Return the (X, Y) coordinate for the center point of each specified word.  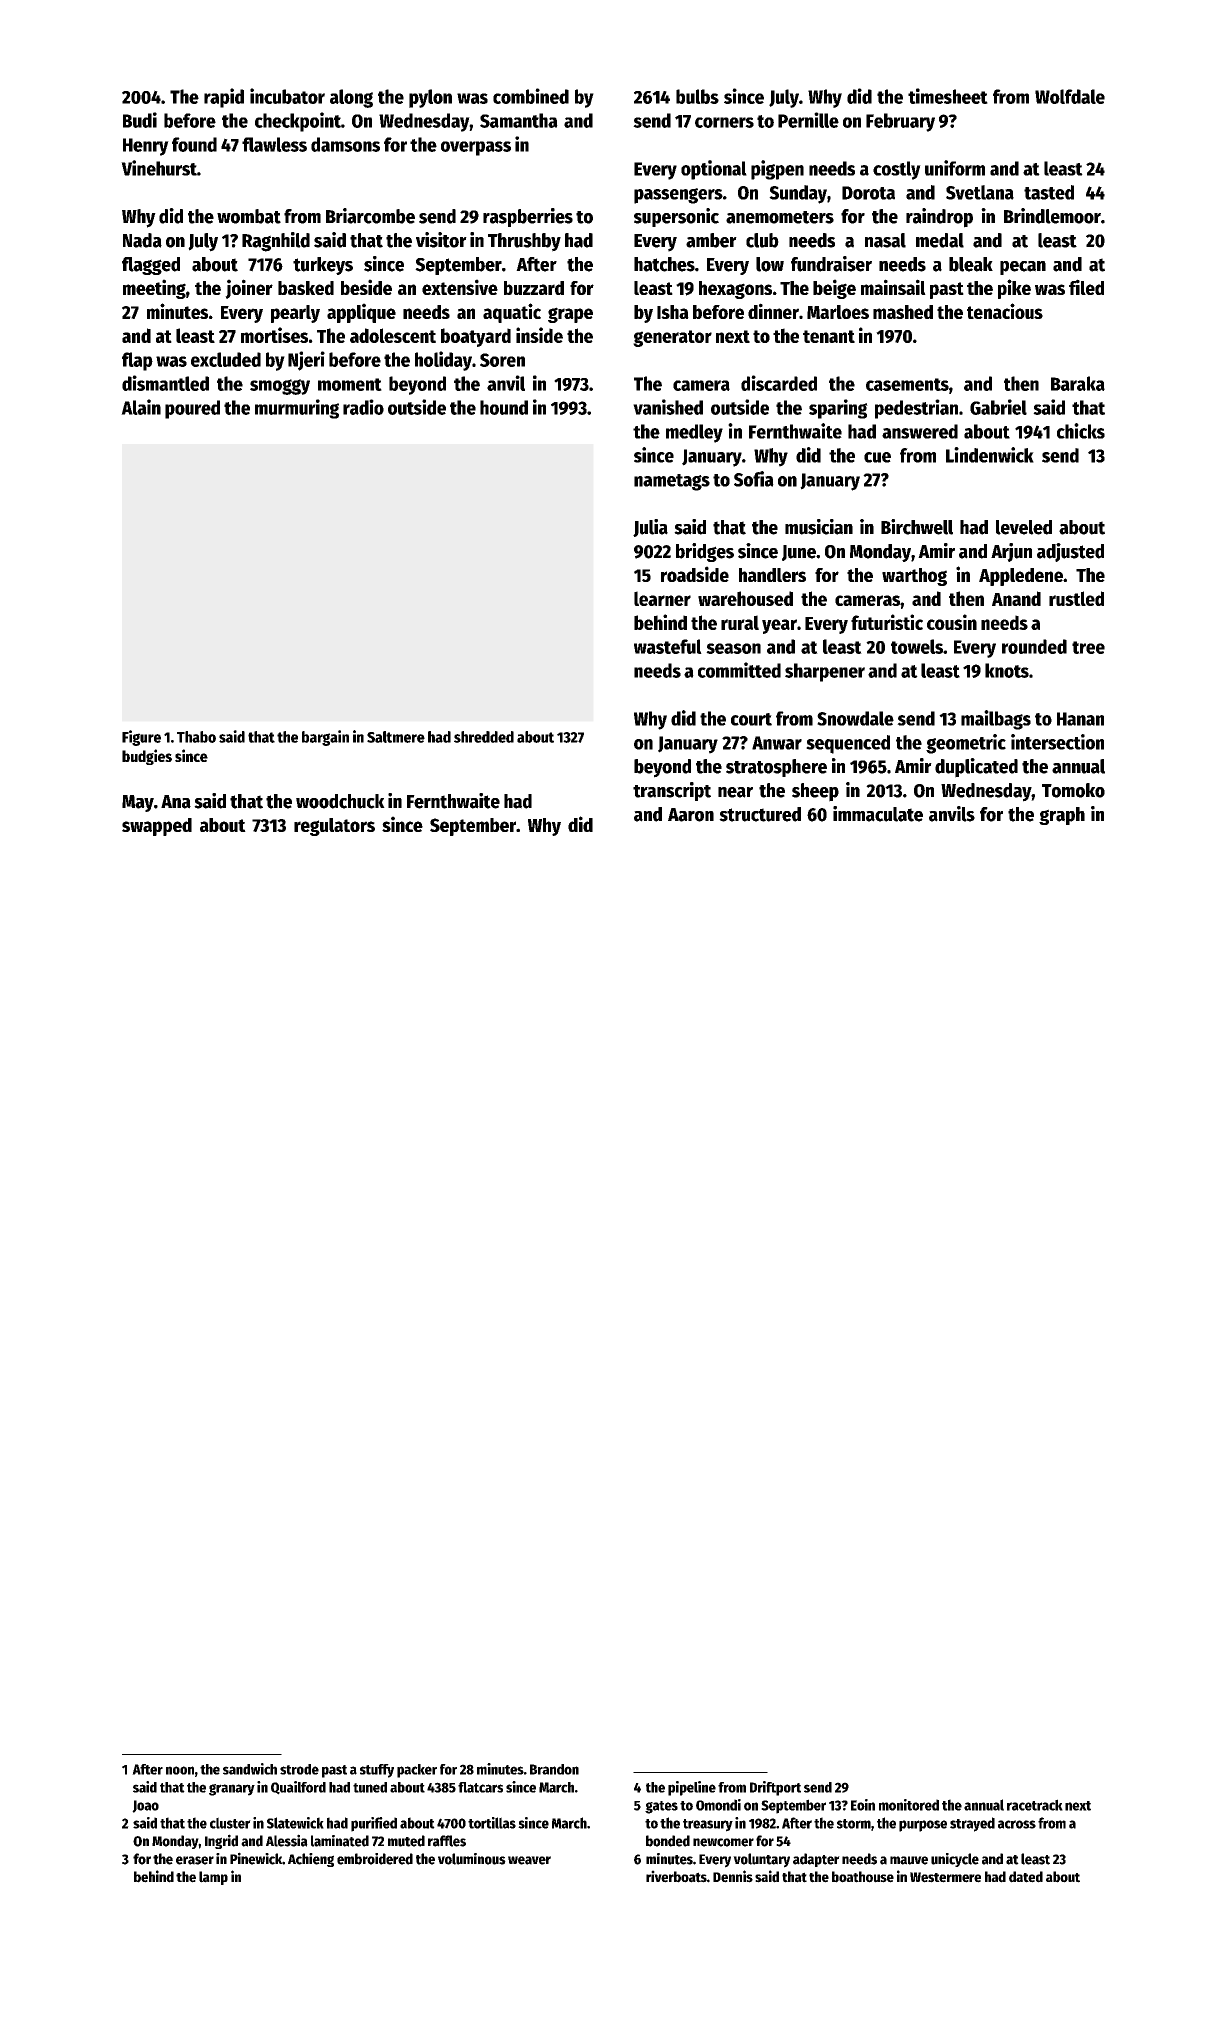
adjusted (1070, 552)
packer (417, 1771)
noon (180, 1770)
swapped (157, 827)
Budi (140, 120)
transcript (672, 791)
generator (672, 338)
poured (192, 409)
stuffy (377, 1771)
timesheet (948, 96)
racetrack (1035, 1805)
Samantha (519, 120)
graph (1062, 816)
